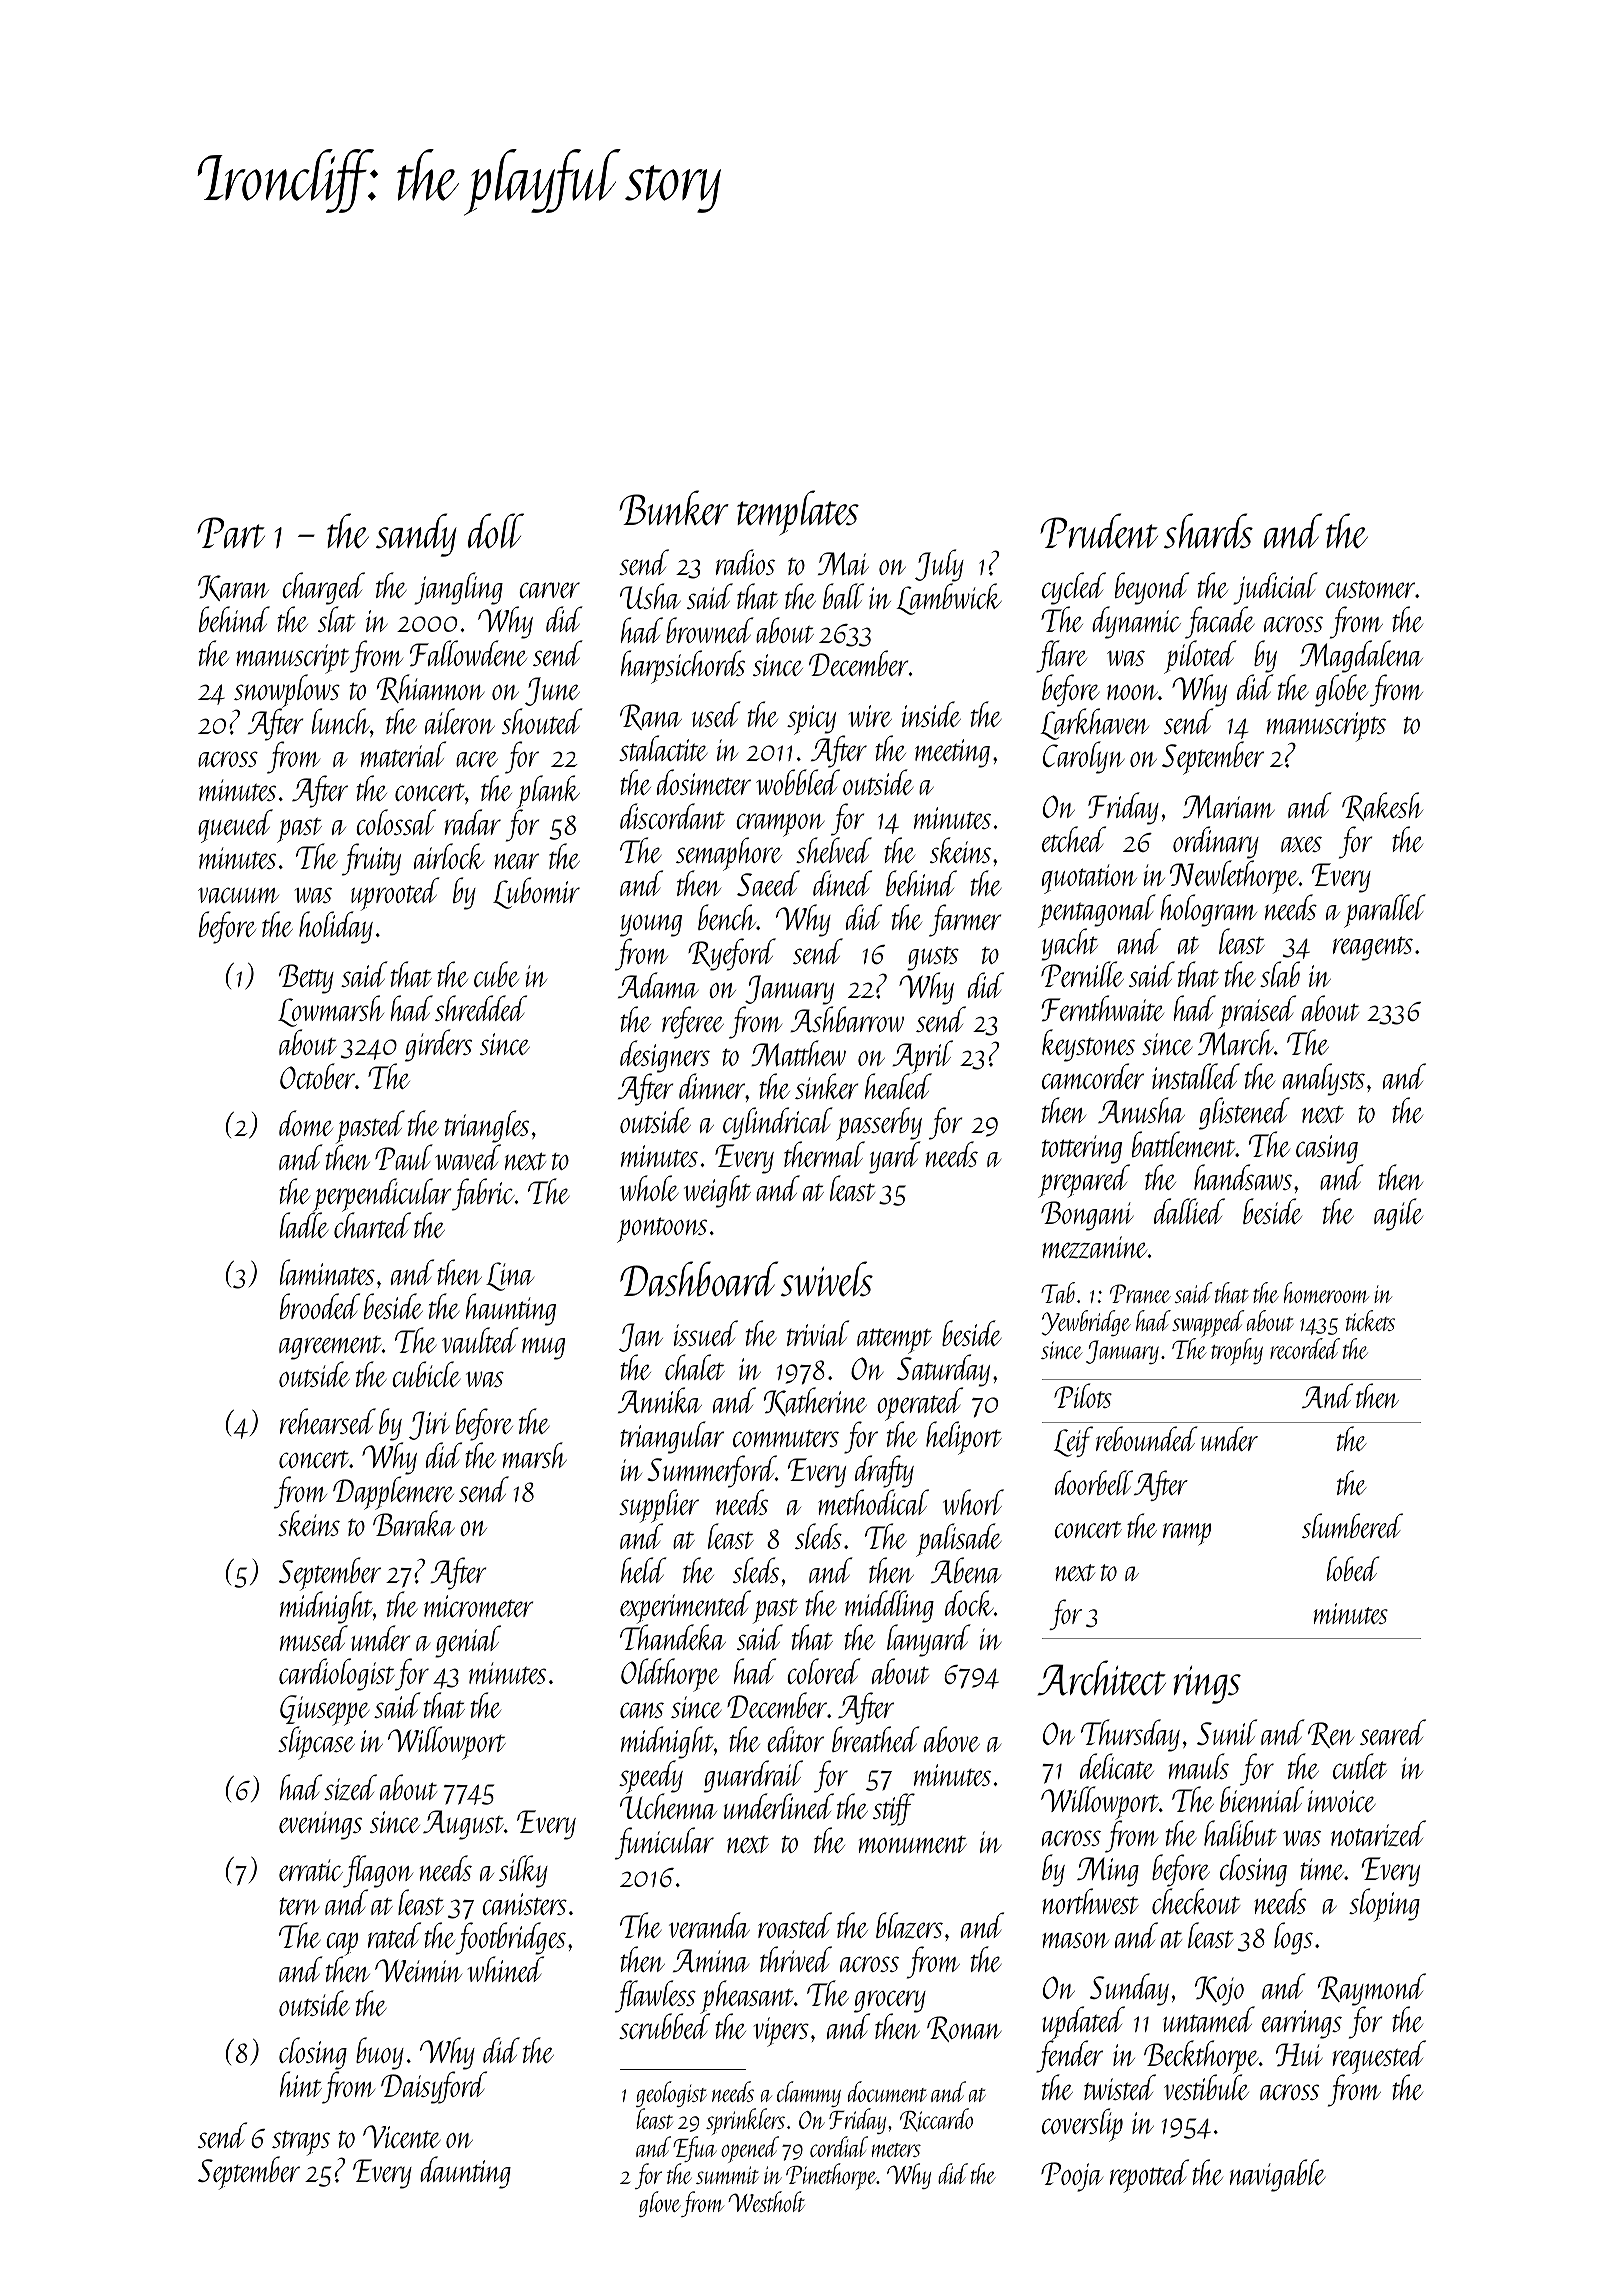 This screenshot has width=1620, height=2292. I want to click on Katherine, so click(815, 1401).
